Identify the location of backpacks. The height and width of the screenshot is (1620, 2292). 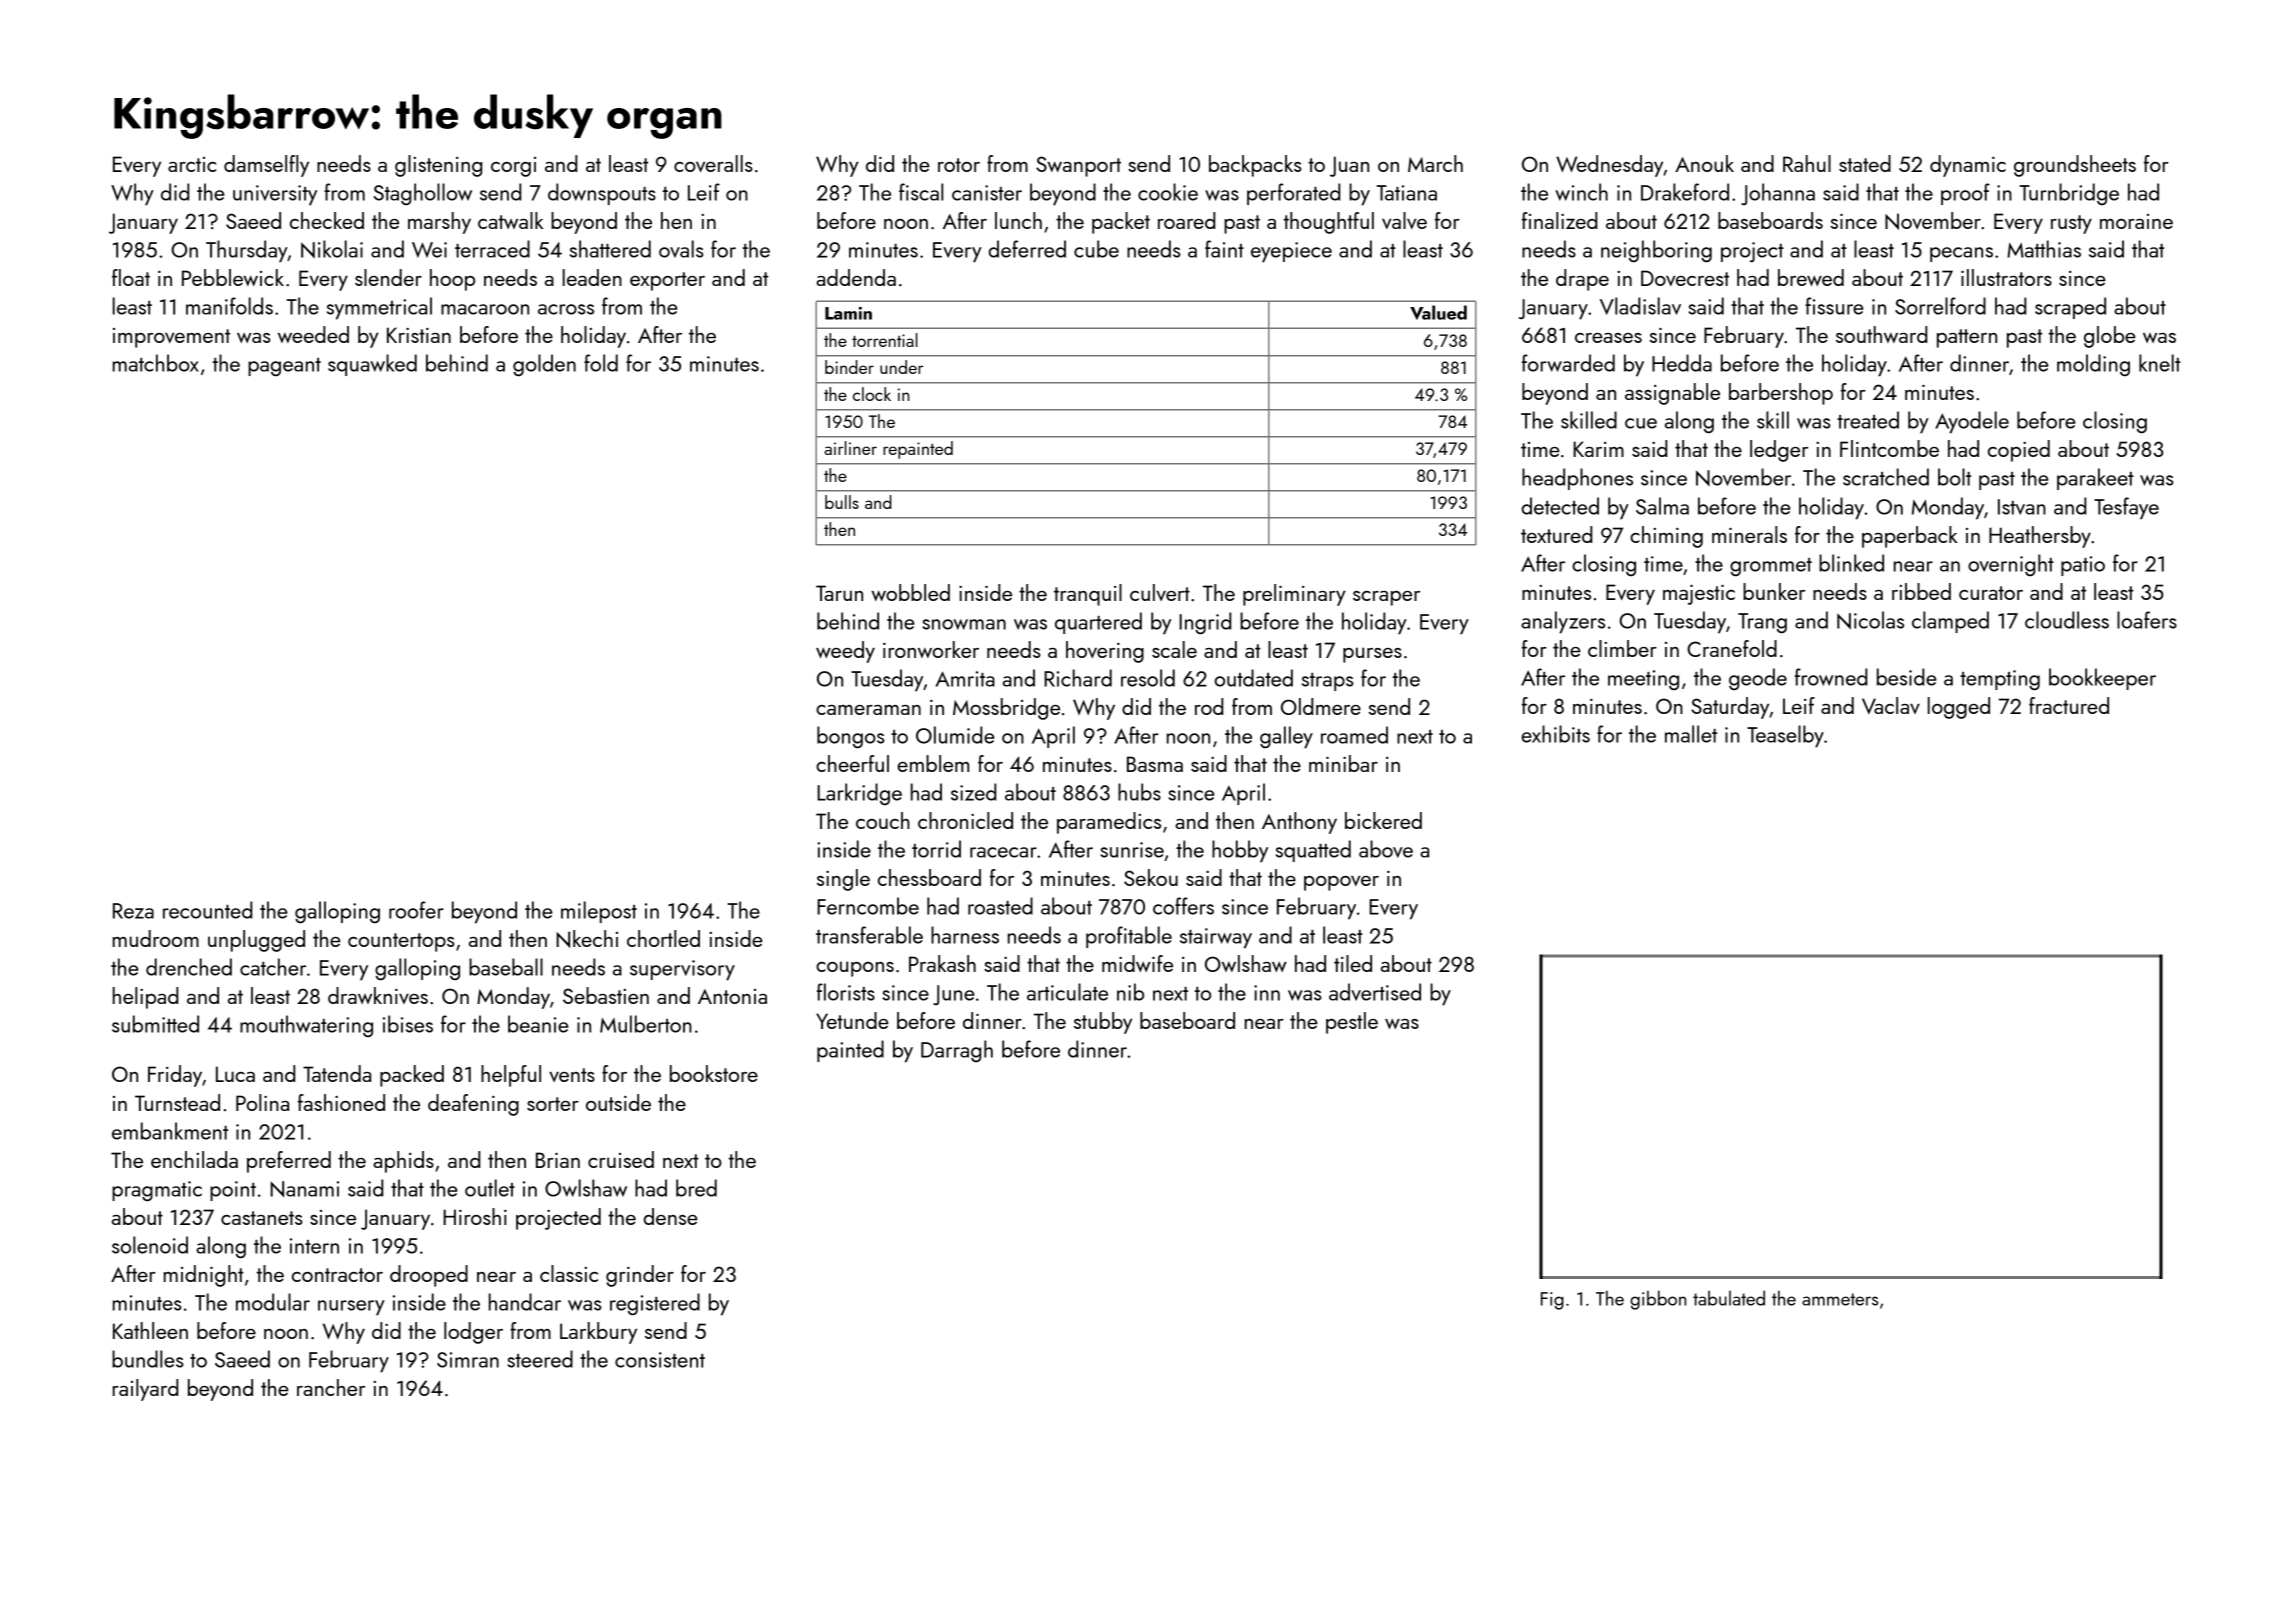
(1255, 166).
